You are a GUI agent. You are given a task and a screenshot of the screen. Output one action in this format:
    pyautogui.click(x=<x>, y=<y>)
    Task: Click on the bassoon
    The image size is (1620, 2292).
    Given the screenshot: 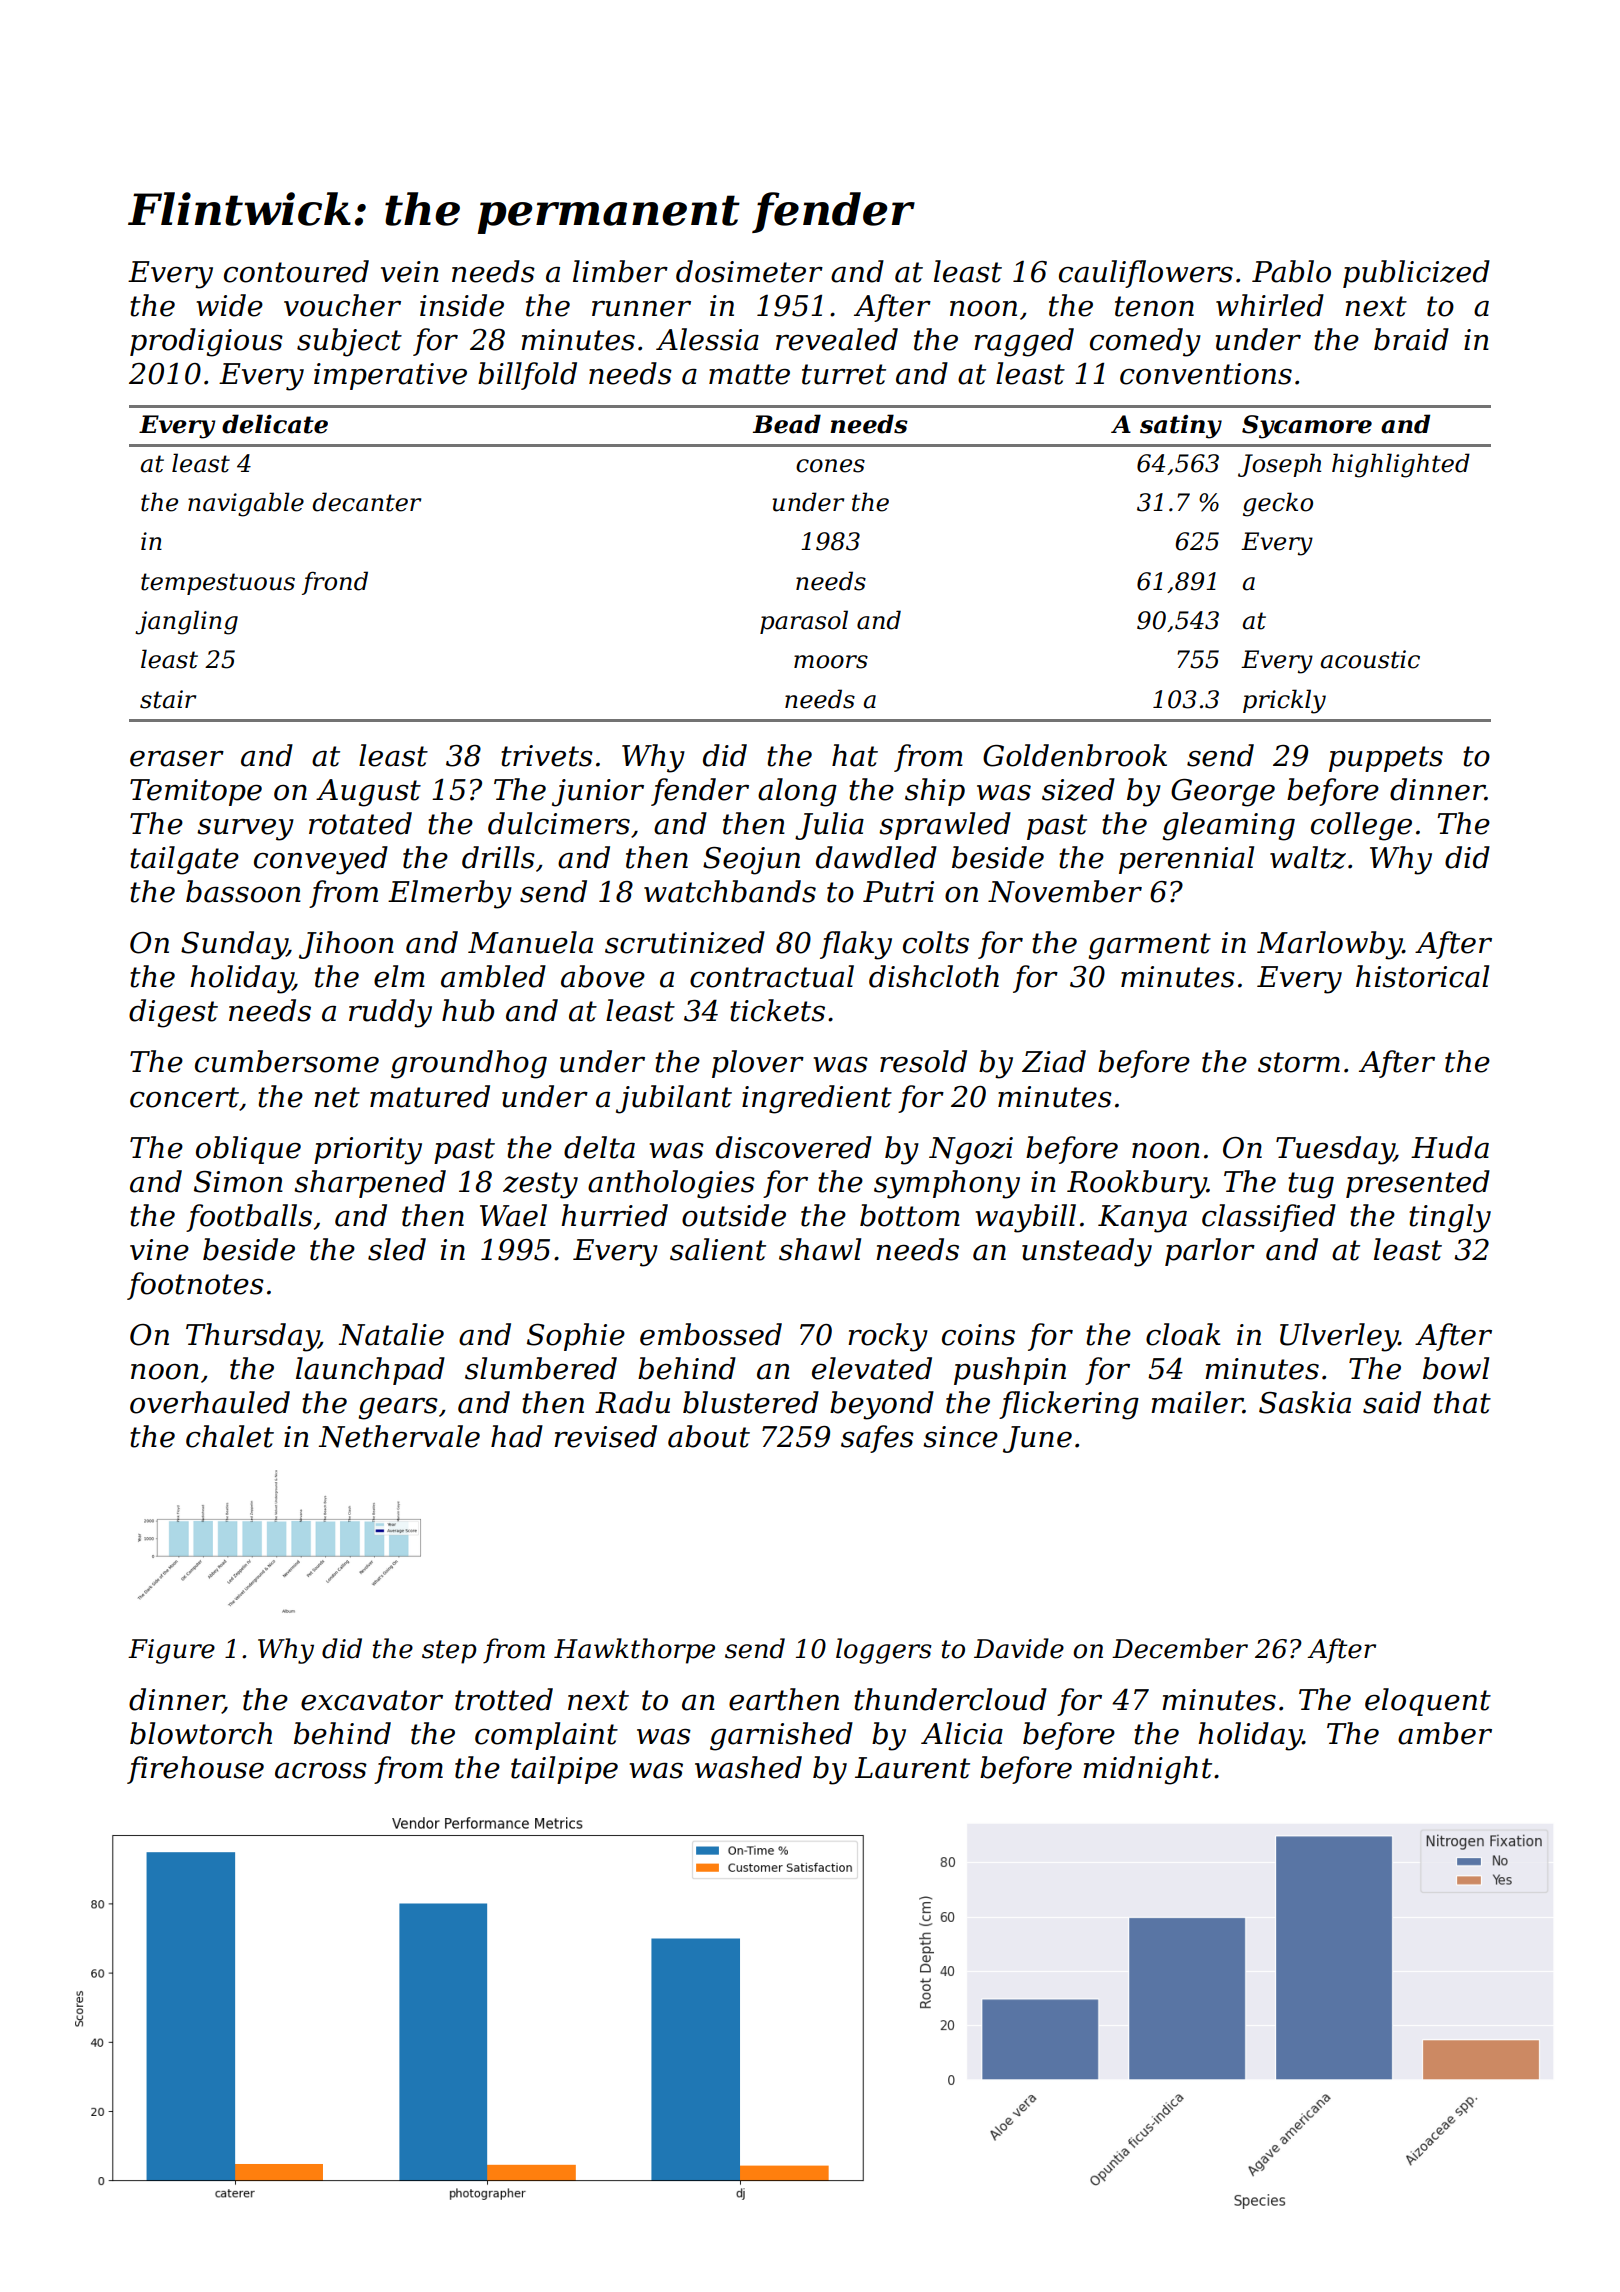 What is the action you would take?
    pyautogui.click(x=243, y=891)
